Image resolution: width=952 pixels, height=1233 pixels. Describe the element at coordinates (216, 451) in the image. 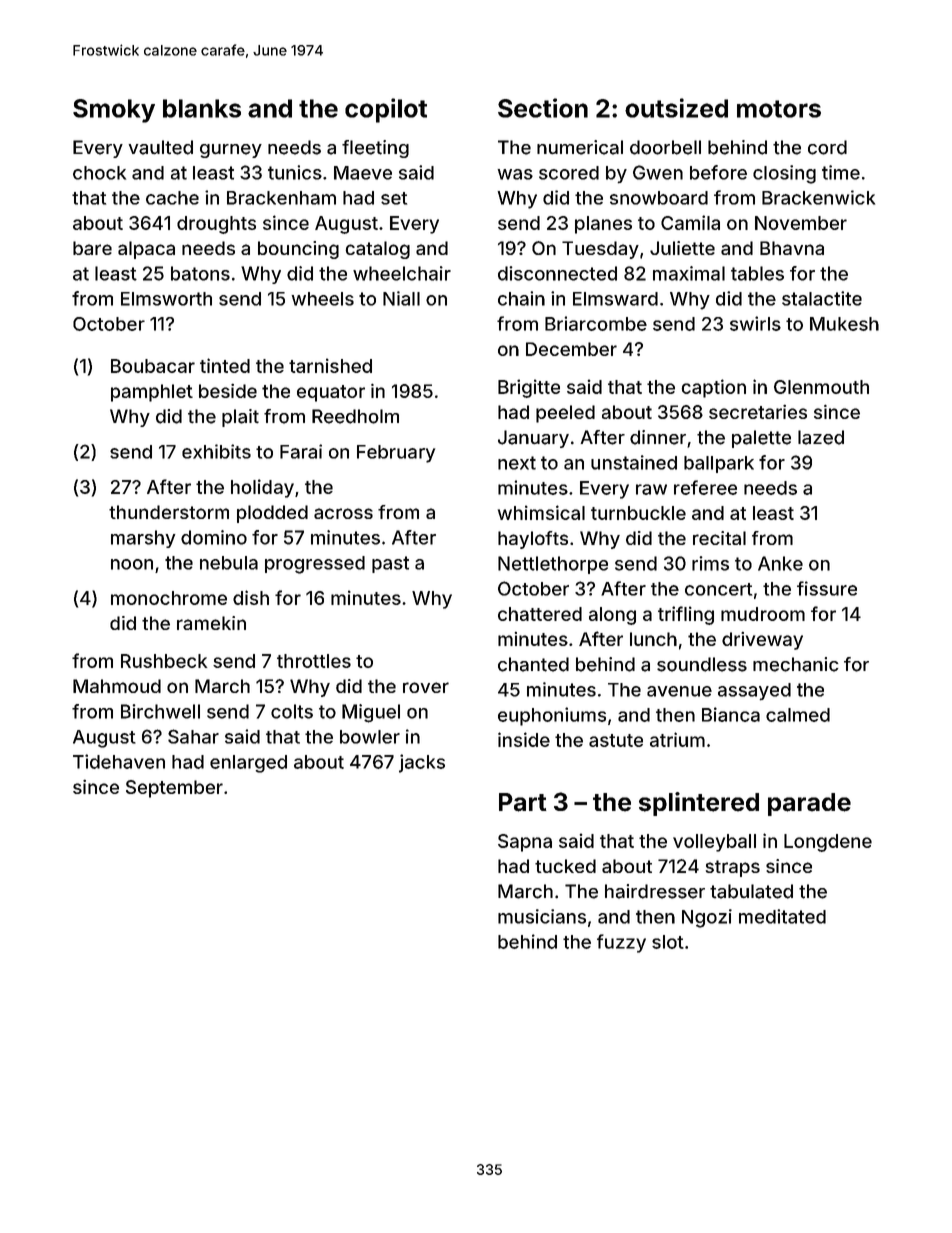

I see `exhibits` at that location.
